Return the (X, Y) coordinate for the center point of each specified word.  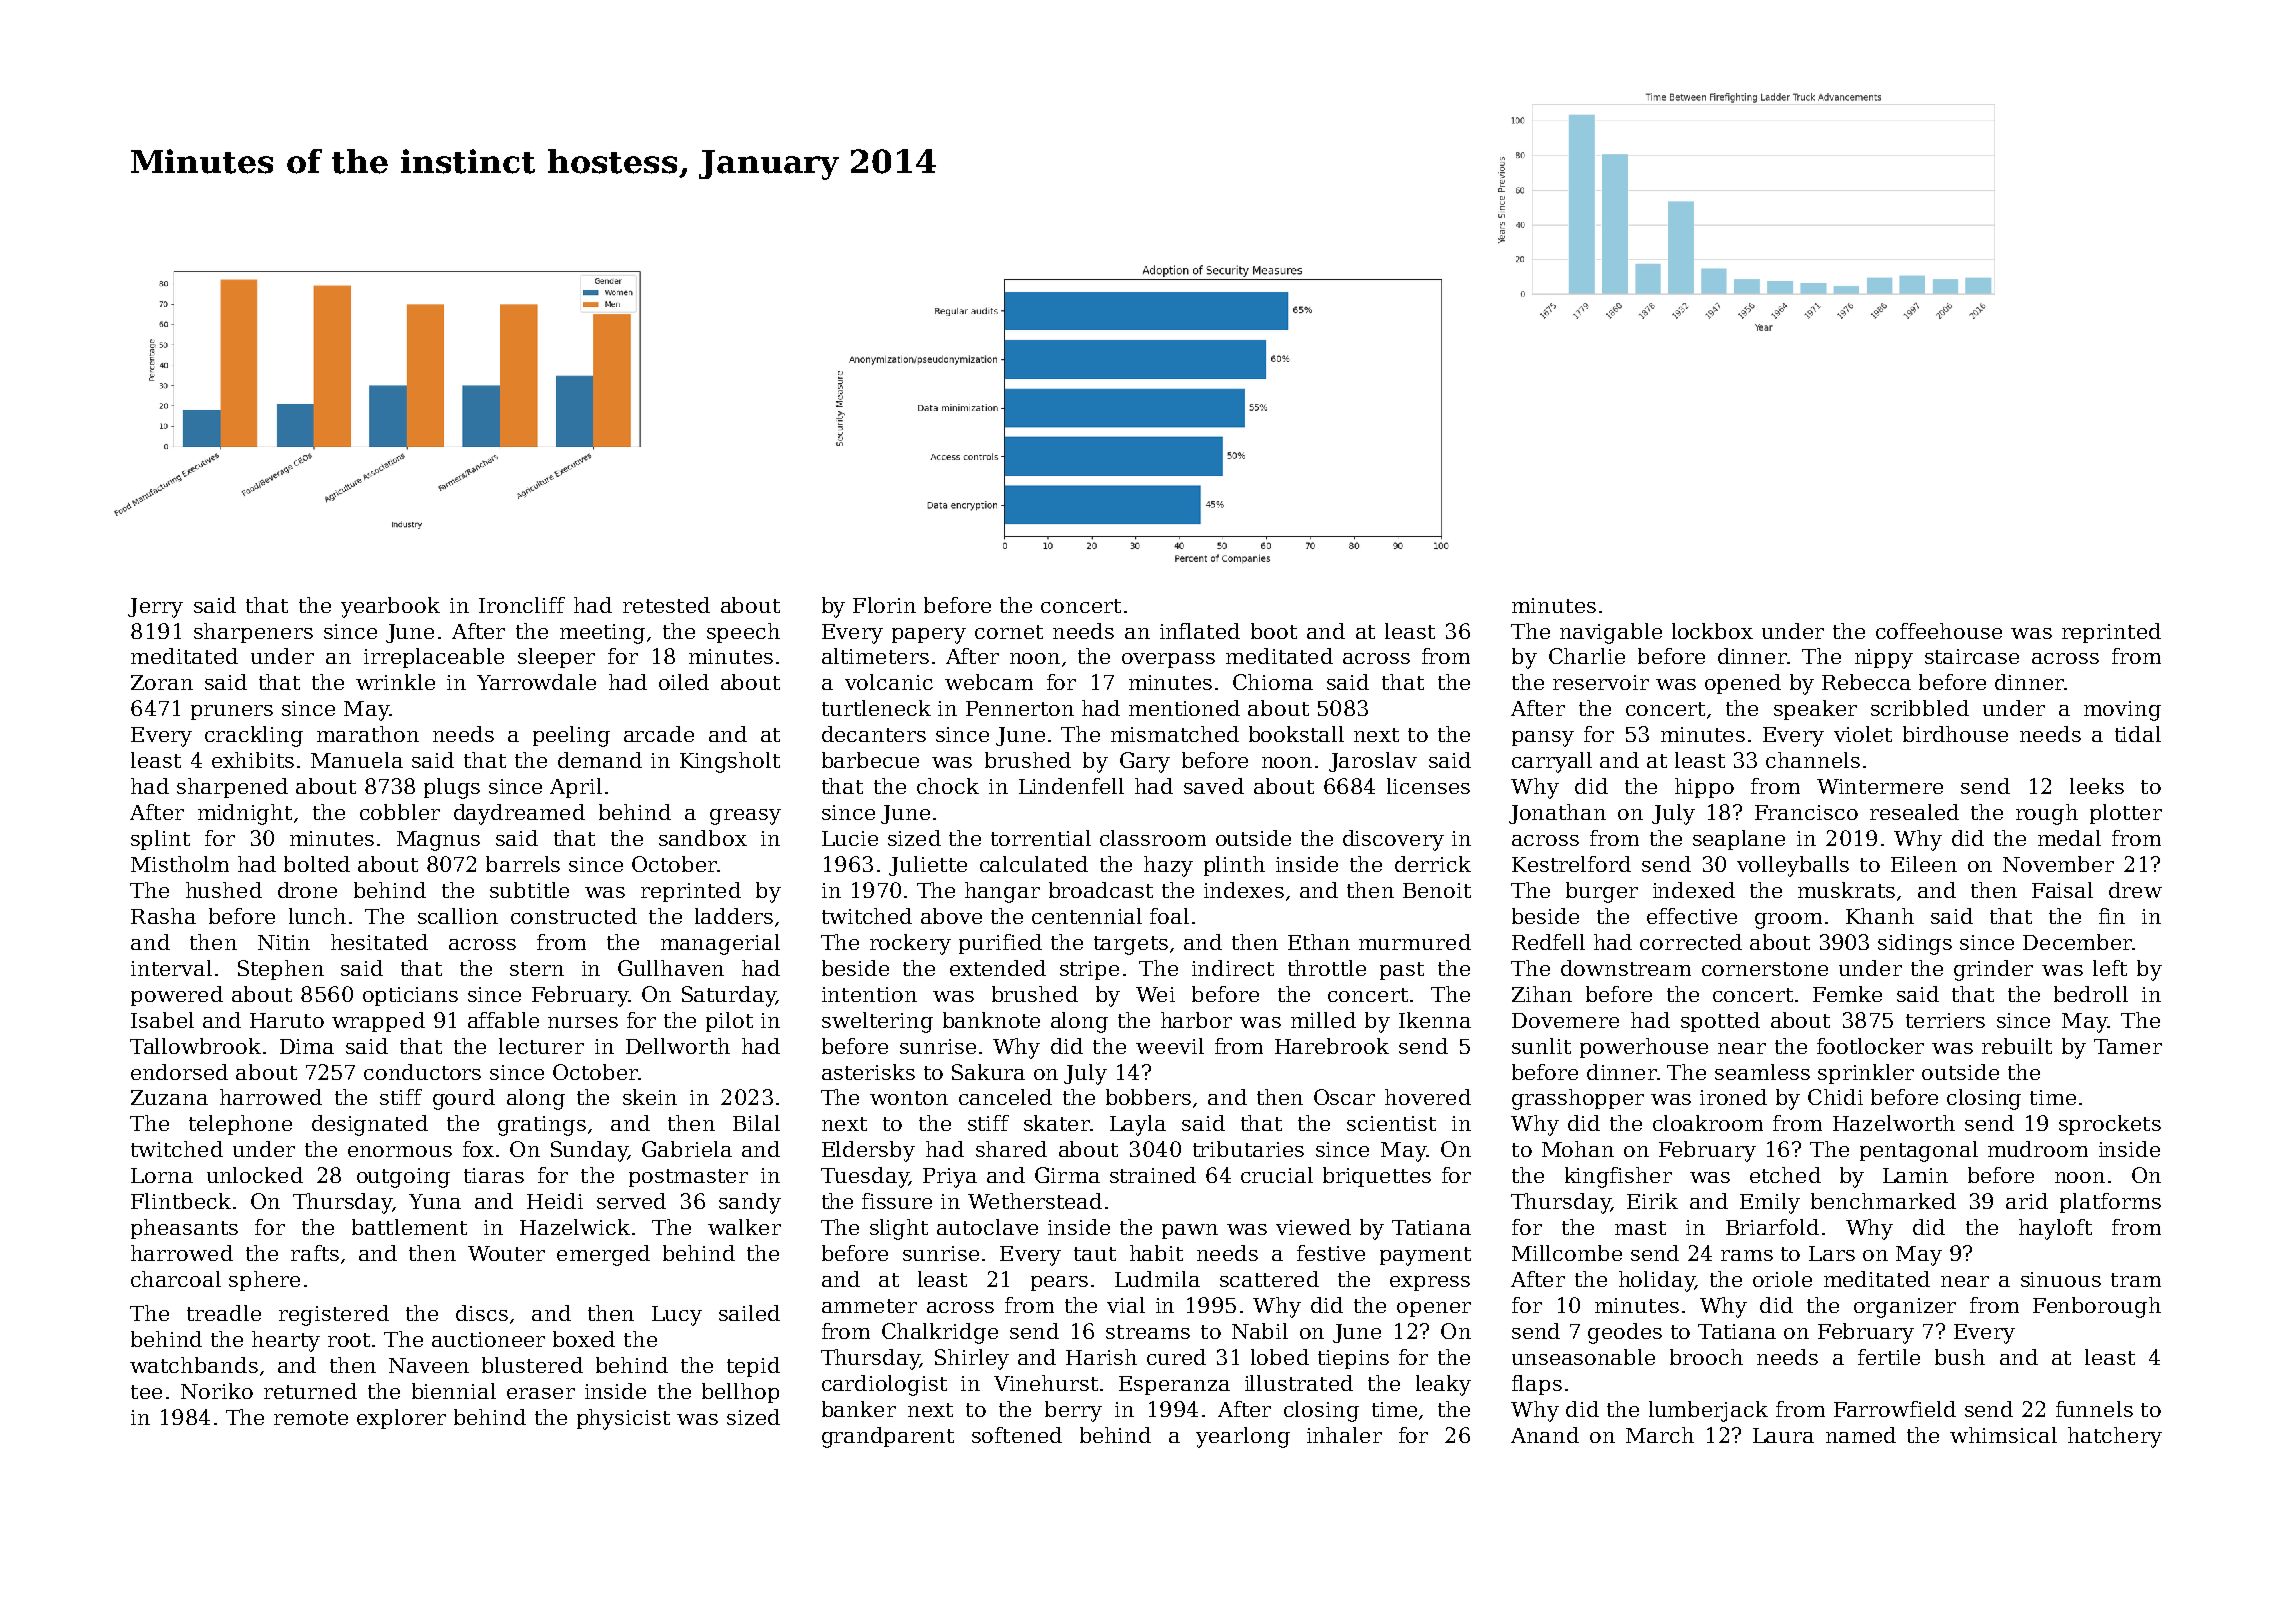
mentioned (1184, 708)
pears (1059, 1283)
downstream (1626, 968)
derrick (1433, 864)
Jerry (155, 608)
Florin (884, 605)
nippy (1884, 659)
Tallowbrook (195, 1046)
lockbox (1712, 631)
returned (310, 1391)
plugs (452, 788)
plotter (2126, 814)
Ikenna (1435, 1020)
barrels (523, 864)
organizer (1905, 1308)
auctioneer (488, 1339)
